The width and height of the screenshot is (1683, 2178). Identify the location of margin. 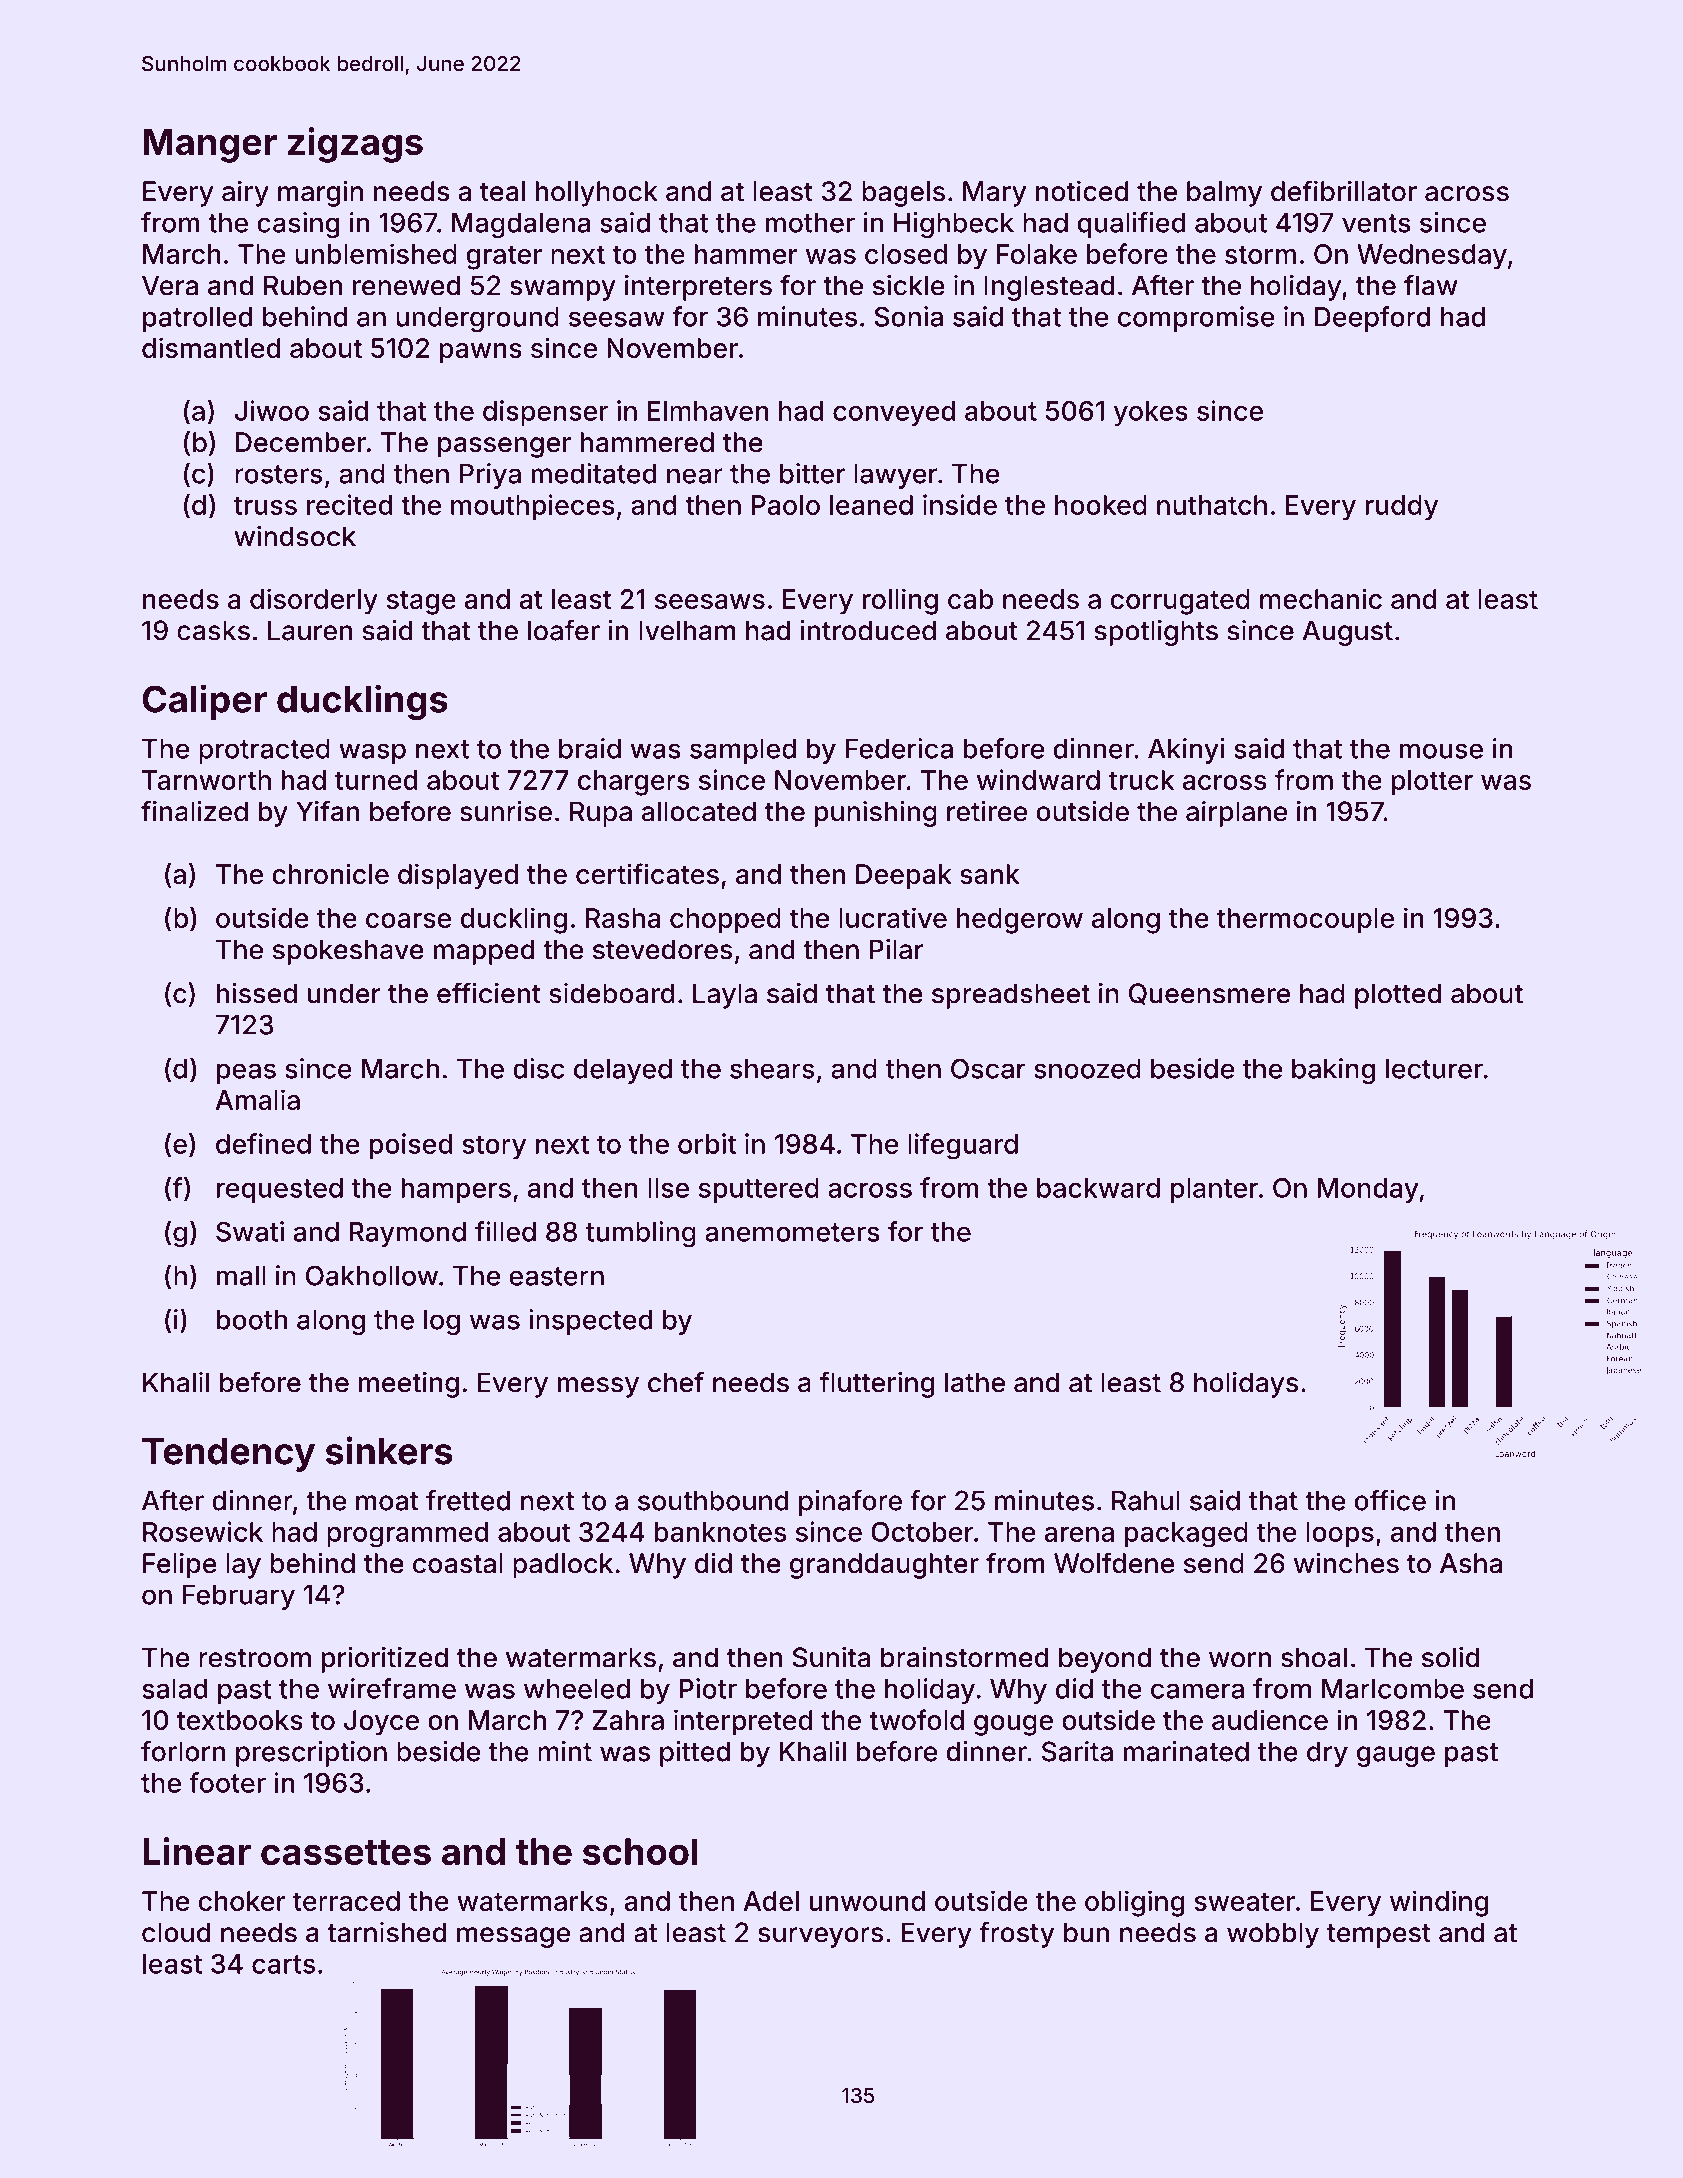
(320, 193).
